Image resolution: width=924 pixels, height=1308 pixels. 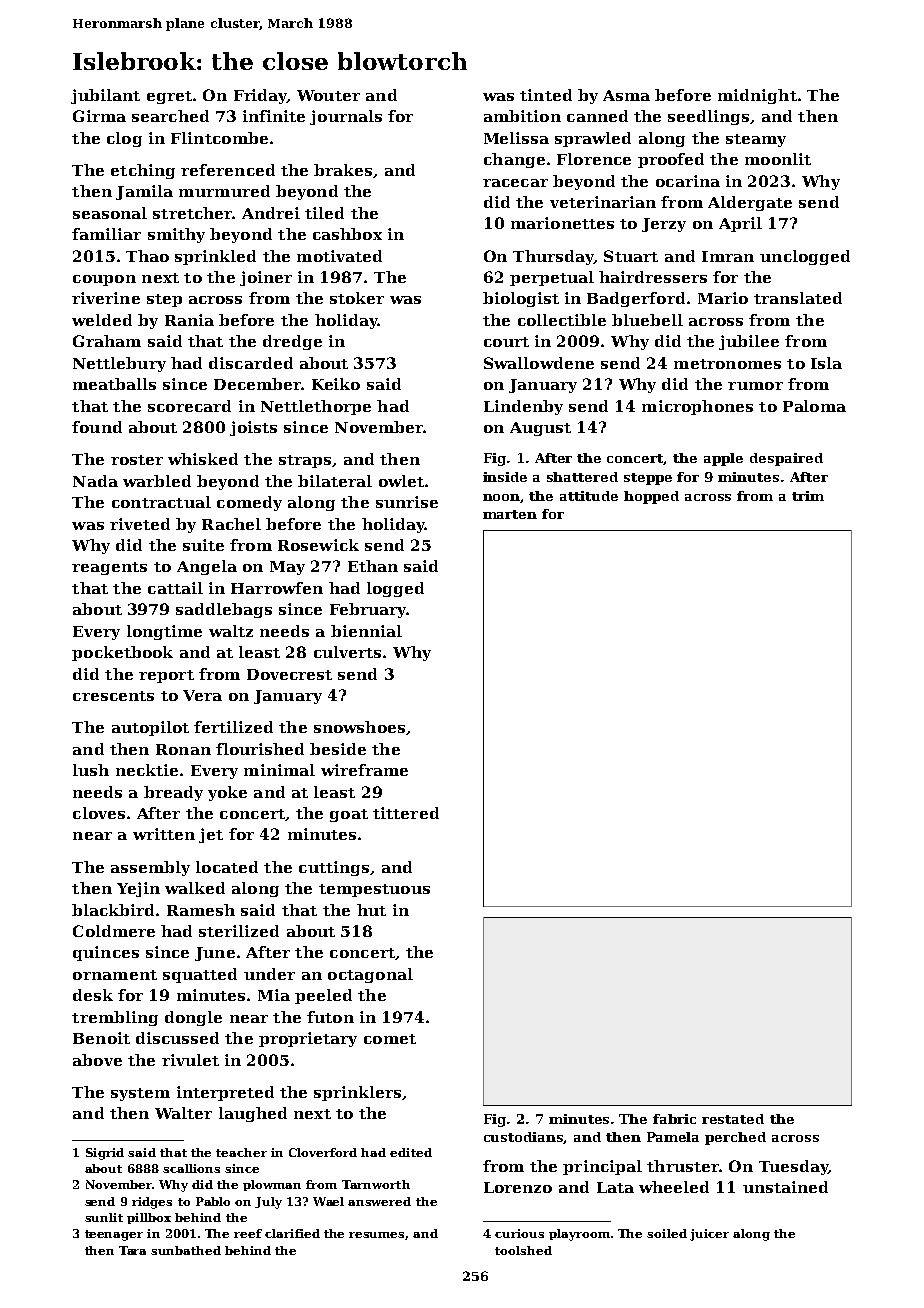 I want to click on marten, so click(x=510, y=514).
